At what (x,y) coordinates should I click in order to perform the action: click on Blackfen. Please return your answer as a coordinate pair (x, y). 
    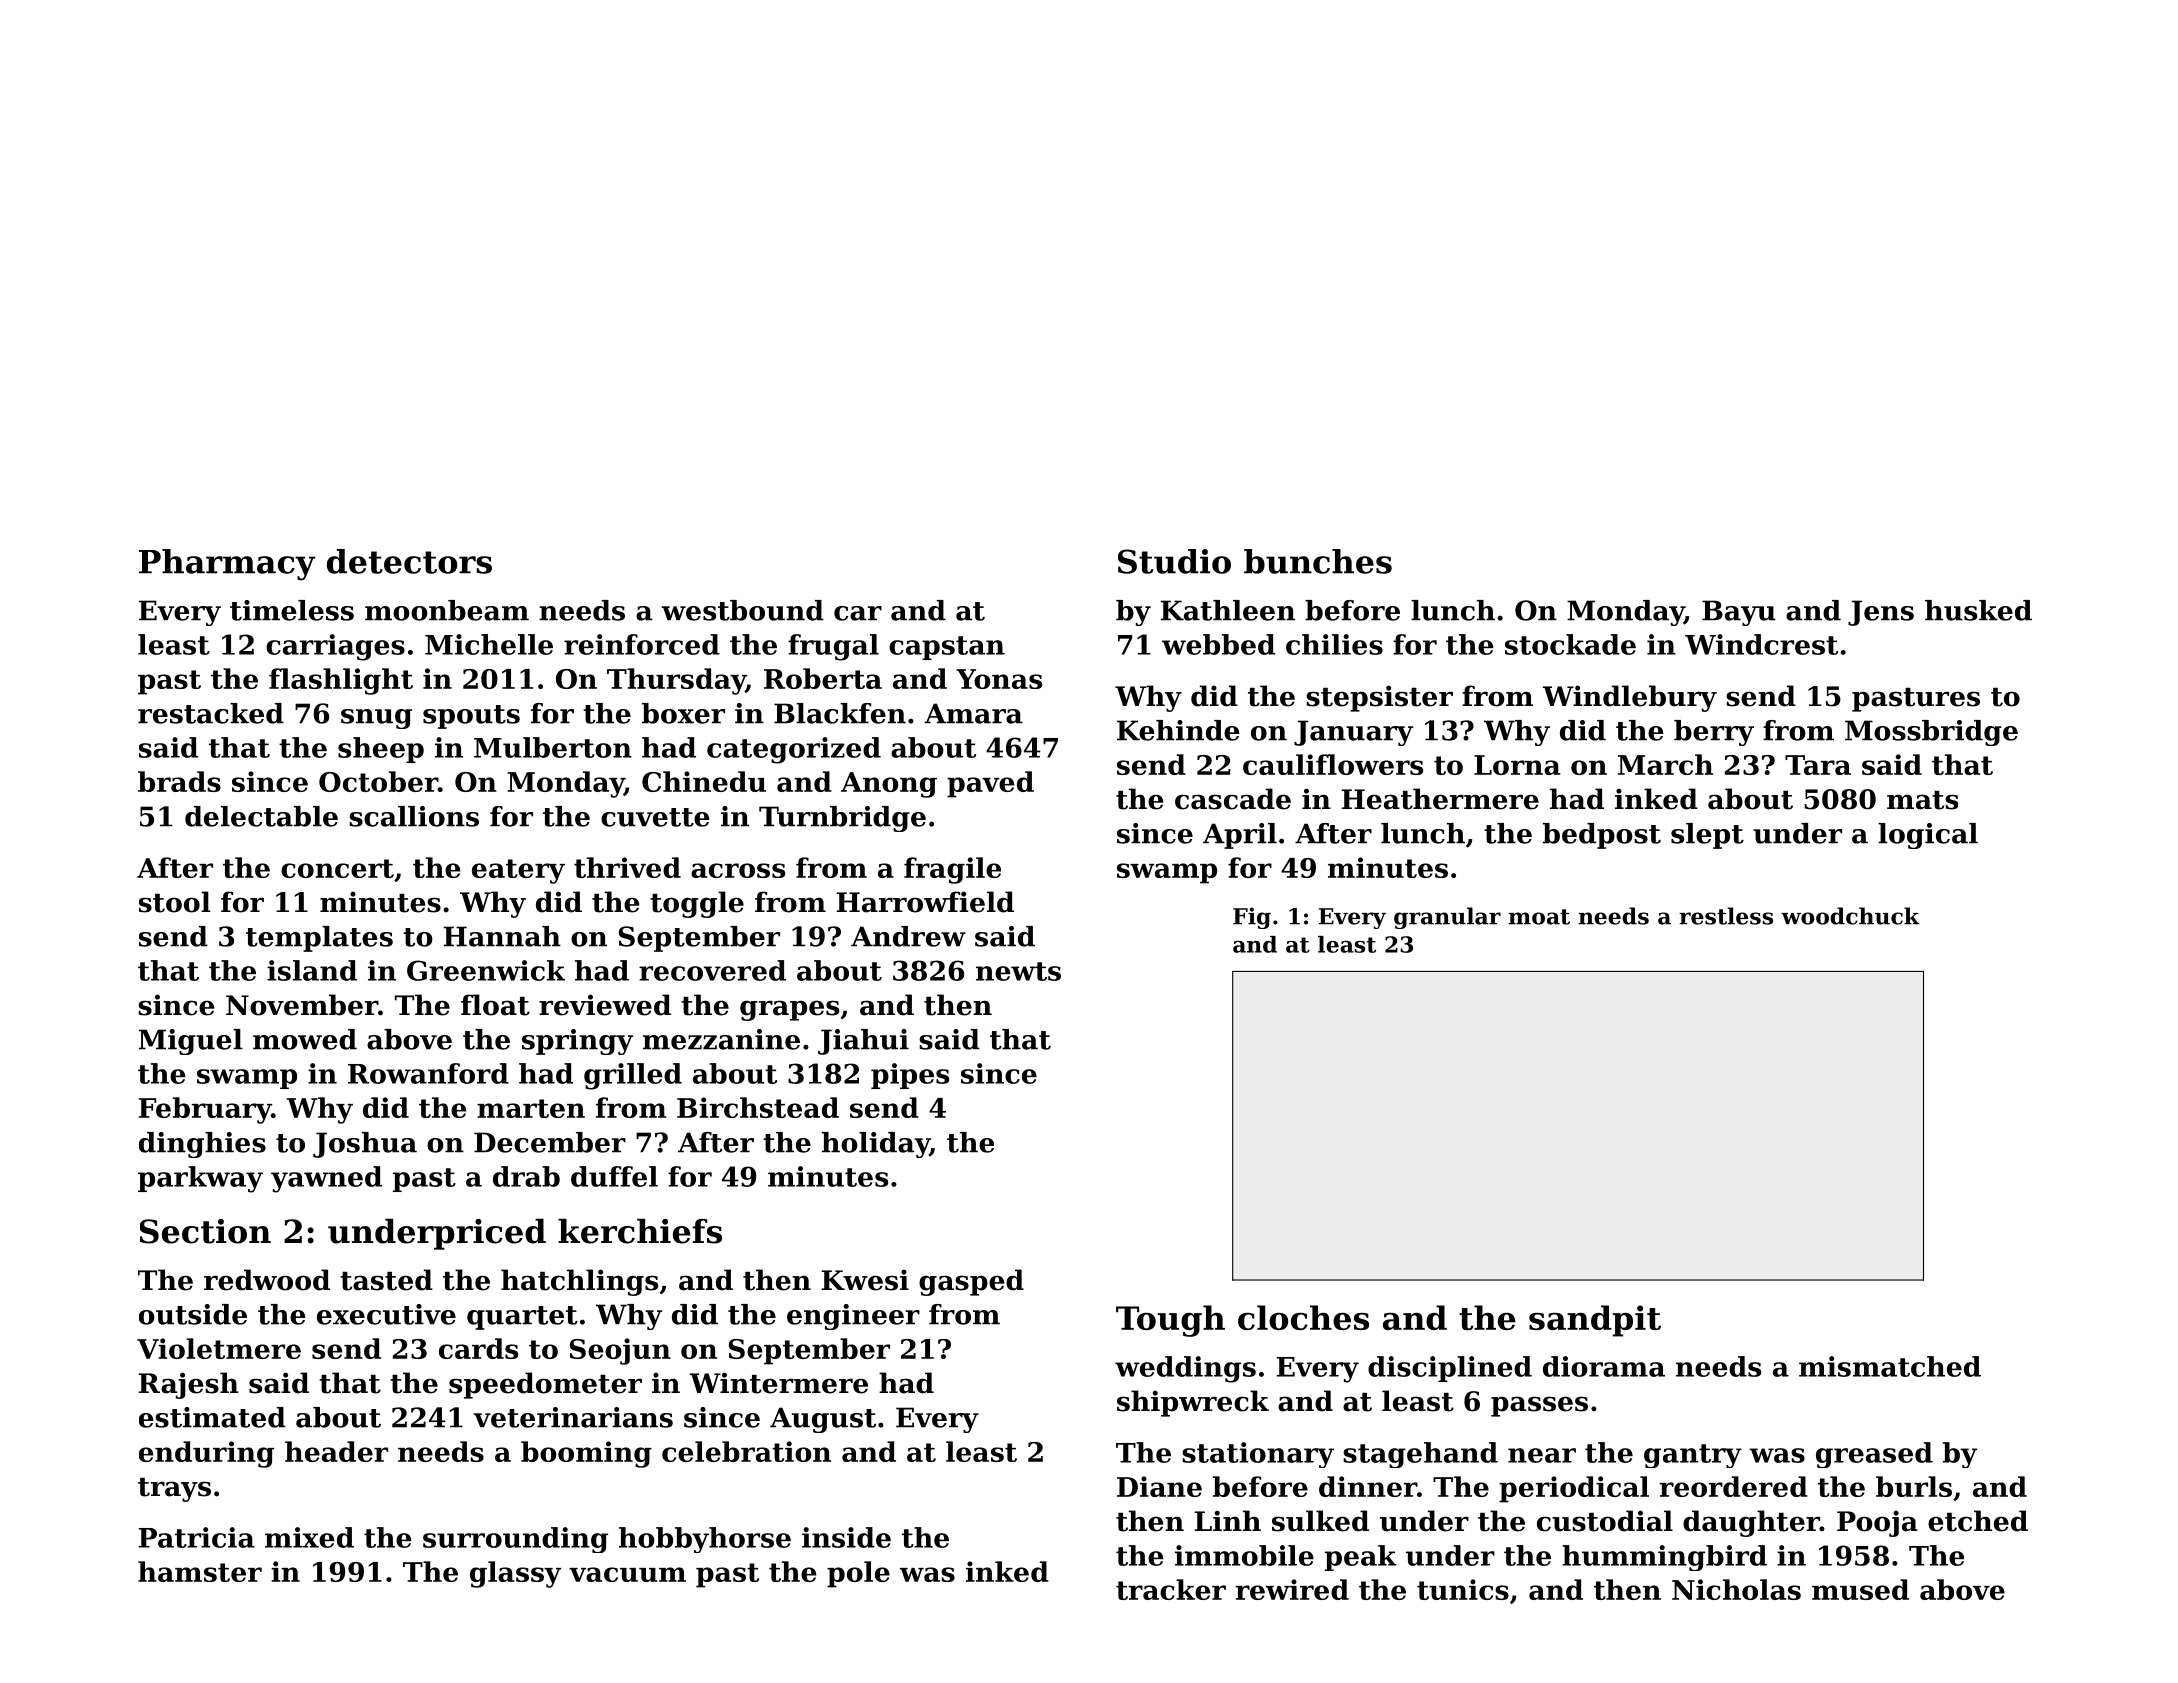
    Looking at the image, I should click on (840, 713).
